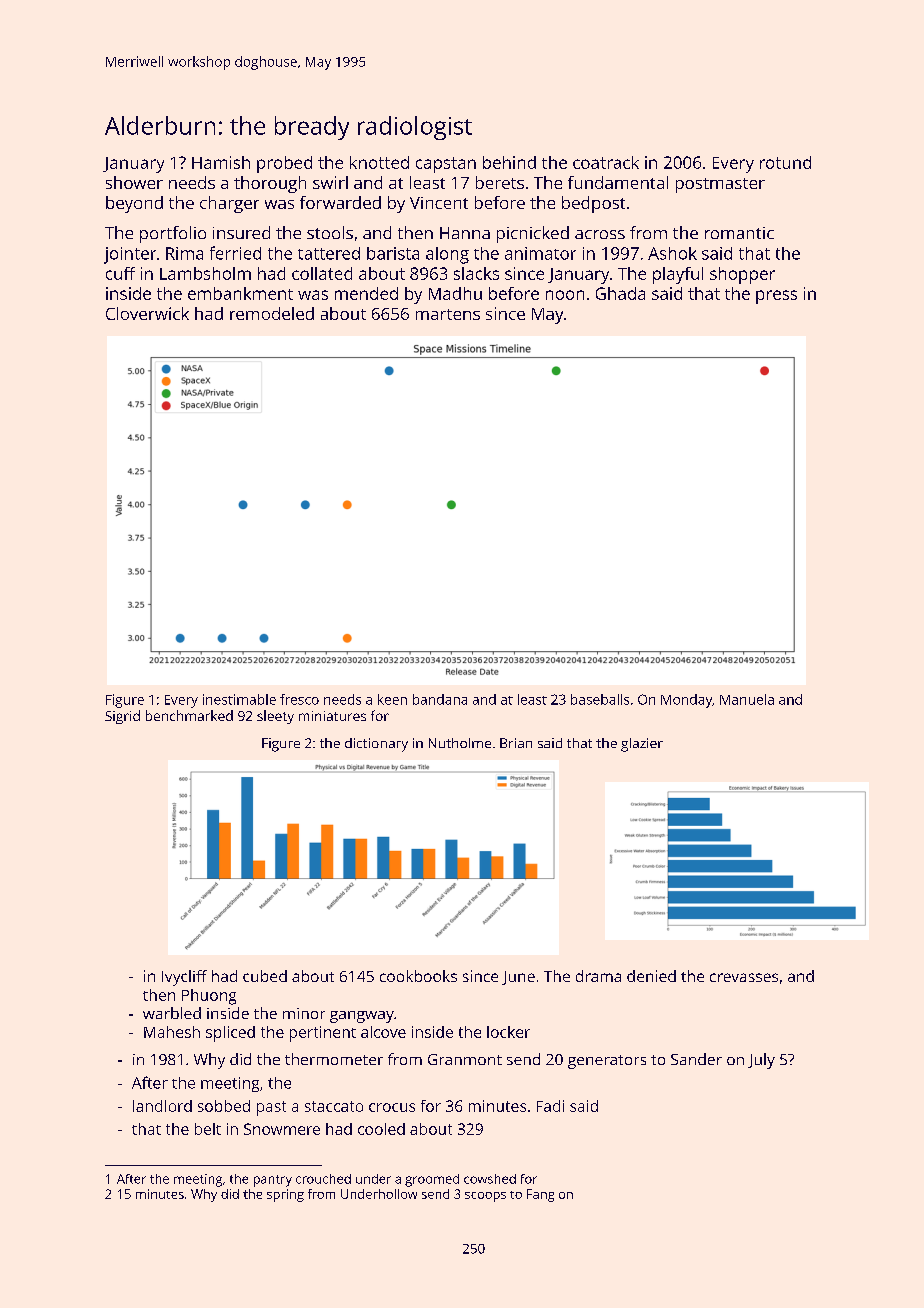 The height and width of the page is (1308, 924). Describe the element at coordinates (189, 715) in the page. I see `benchmarked` at that location.
